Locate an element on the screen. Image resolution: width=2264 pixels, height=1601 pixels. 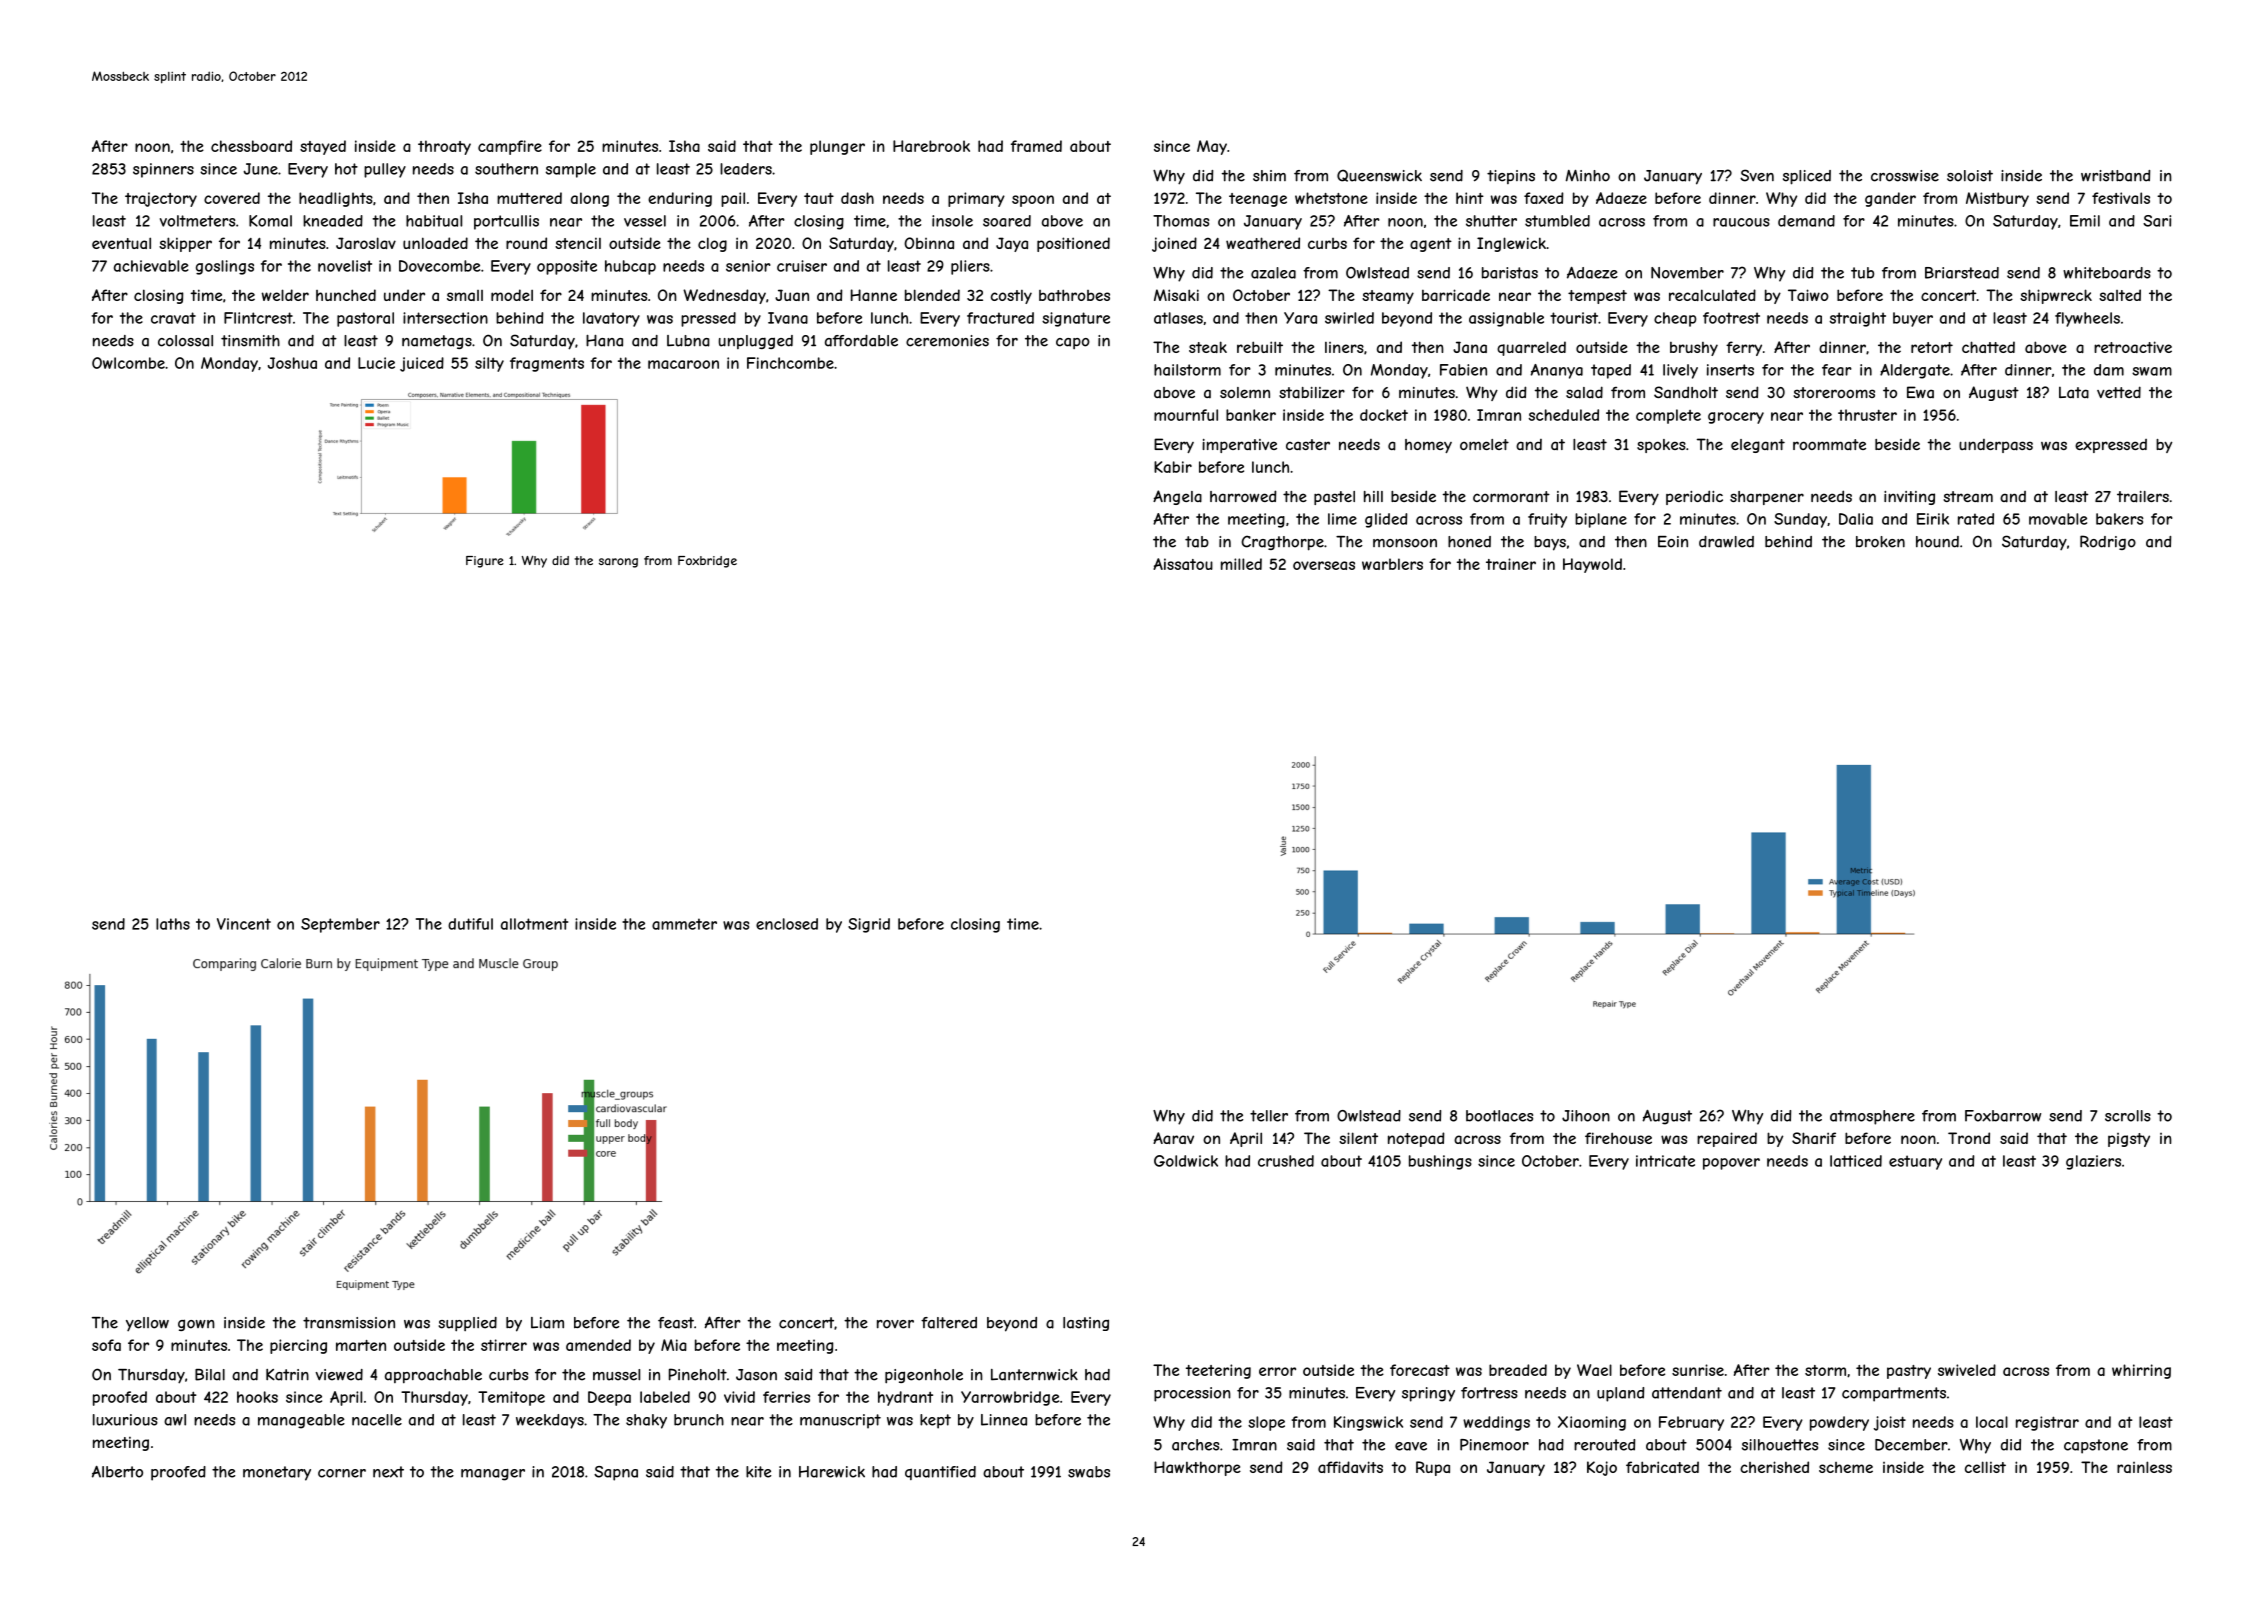
straight is located at coordinates (1858, 319).
